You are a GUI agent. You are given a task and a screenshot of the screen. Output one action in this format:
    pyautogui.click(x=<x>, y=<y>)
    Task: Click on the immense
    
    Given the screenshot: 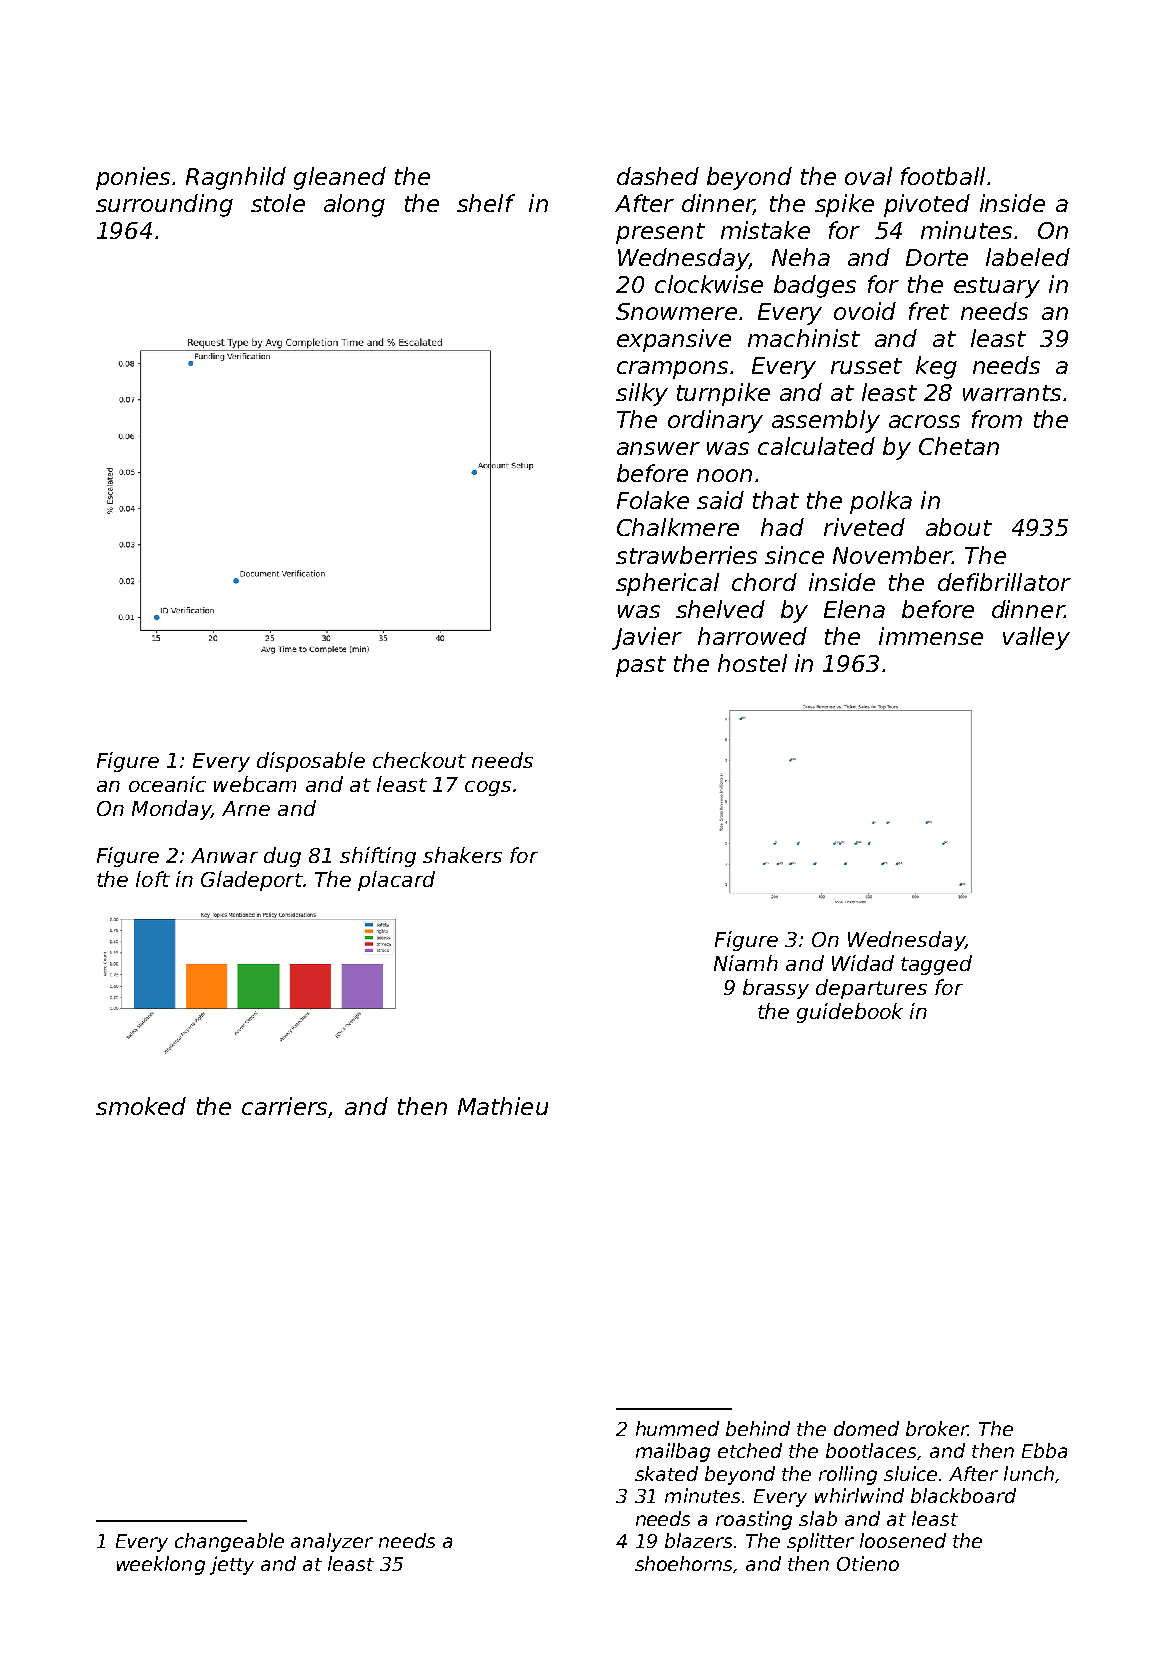 What is the action you would take?
    pyautogui.click(x=931, y=636)
